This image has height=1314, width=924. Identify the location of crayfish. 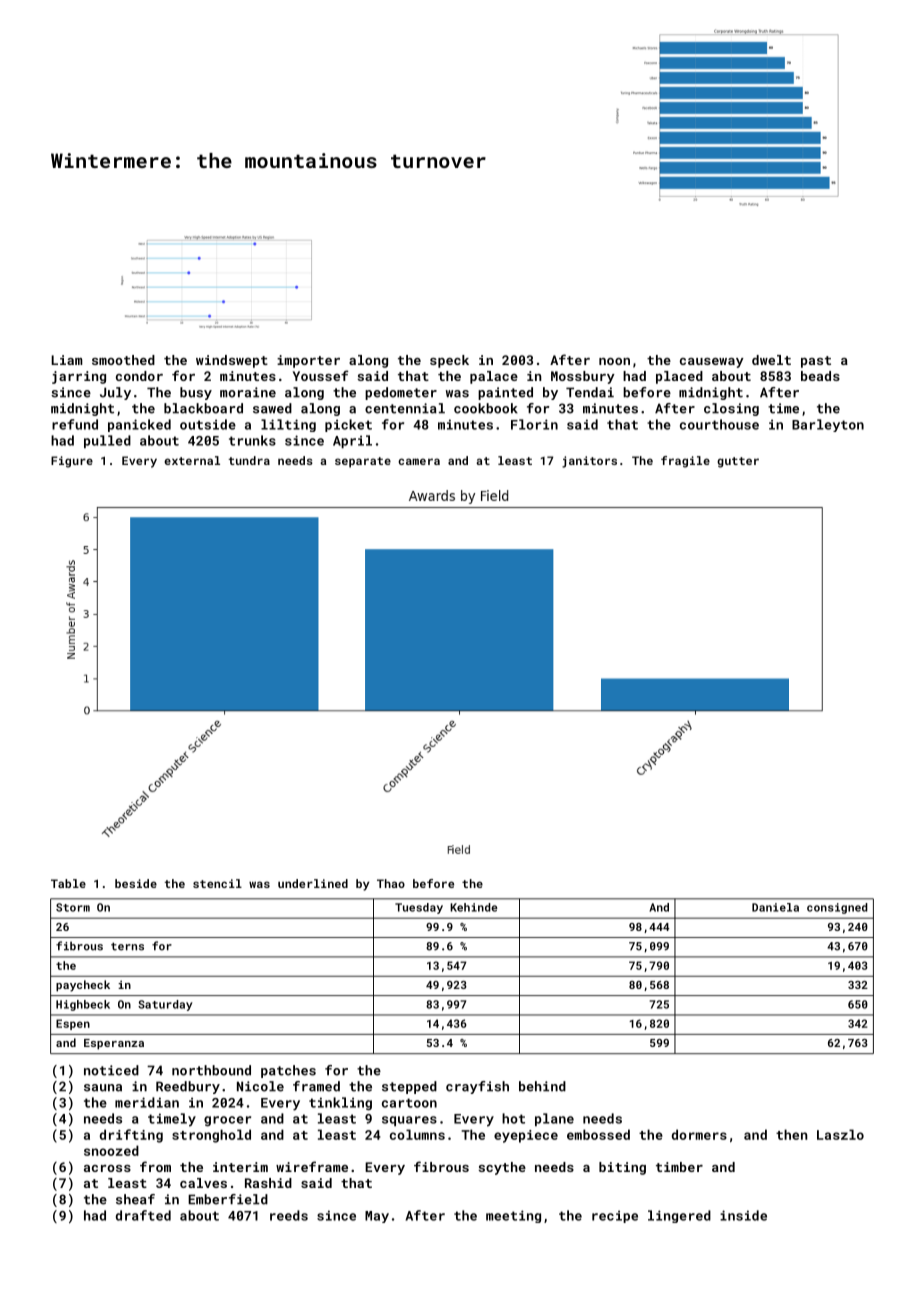
(477, 1087).
